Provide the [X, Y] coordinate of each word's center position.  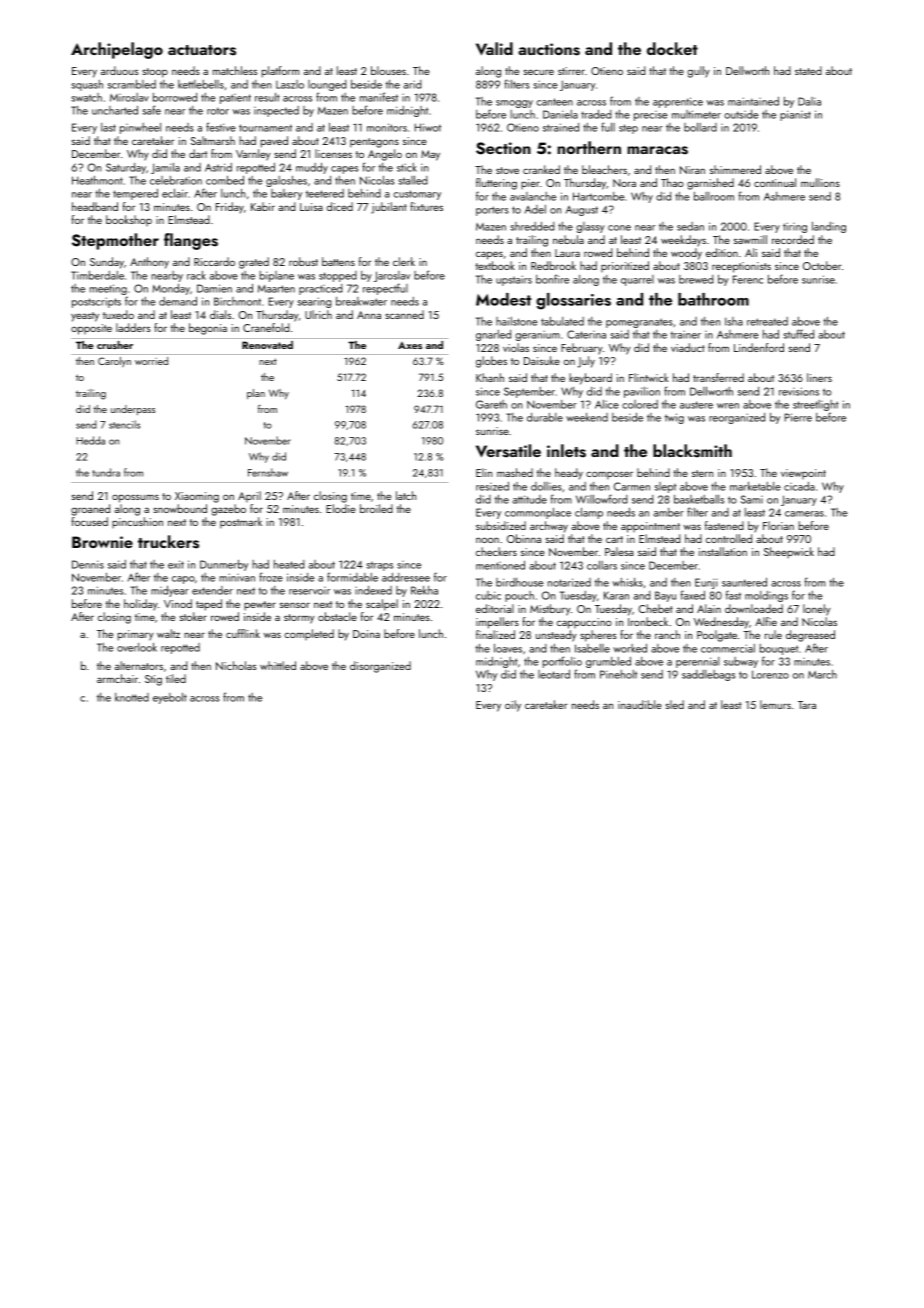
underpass [133, 410]
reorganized [737, 418]
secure [539, 72]
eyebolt [170, 698]
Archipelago [117, 50]
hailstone [516, 321]
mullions [820, 182]
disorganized [380, 667]
